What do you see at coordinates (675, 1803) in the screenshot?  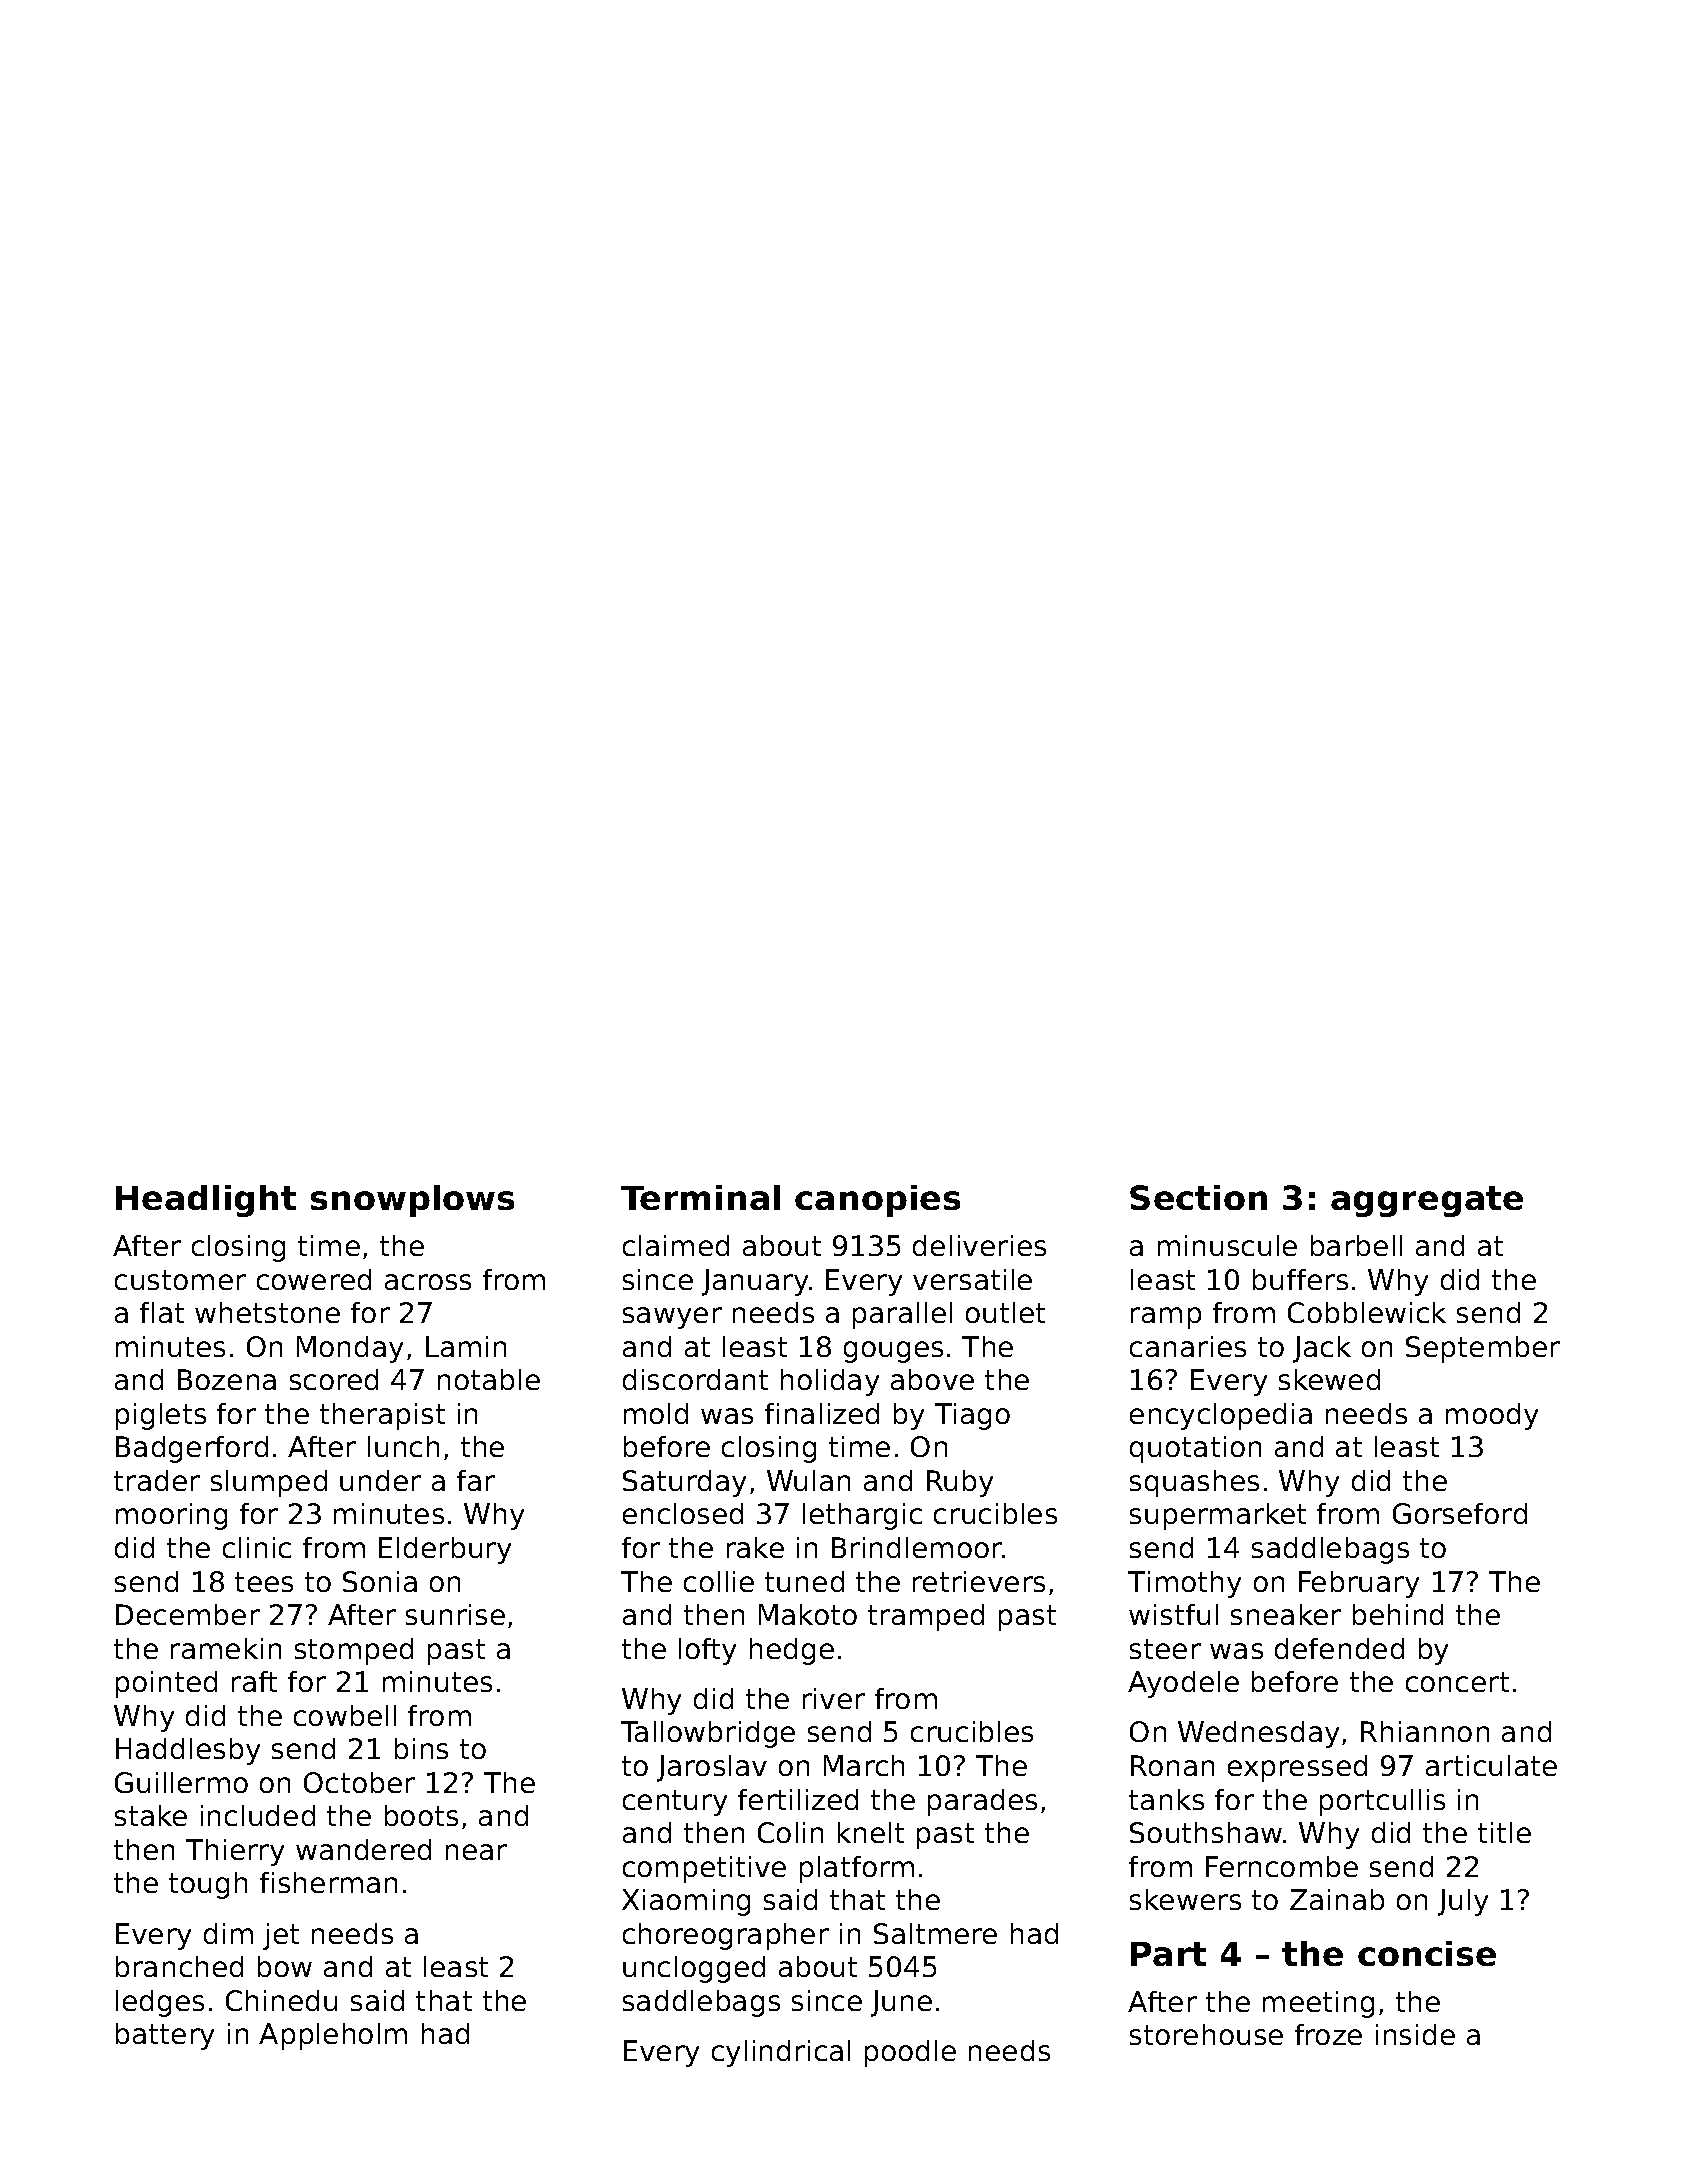 I see `century` at bounding box center [675, 1803].
